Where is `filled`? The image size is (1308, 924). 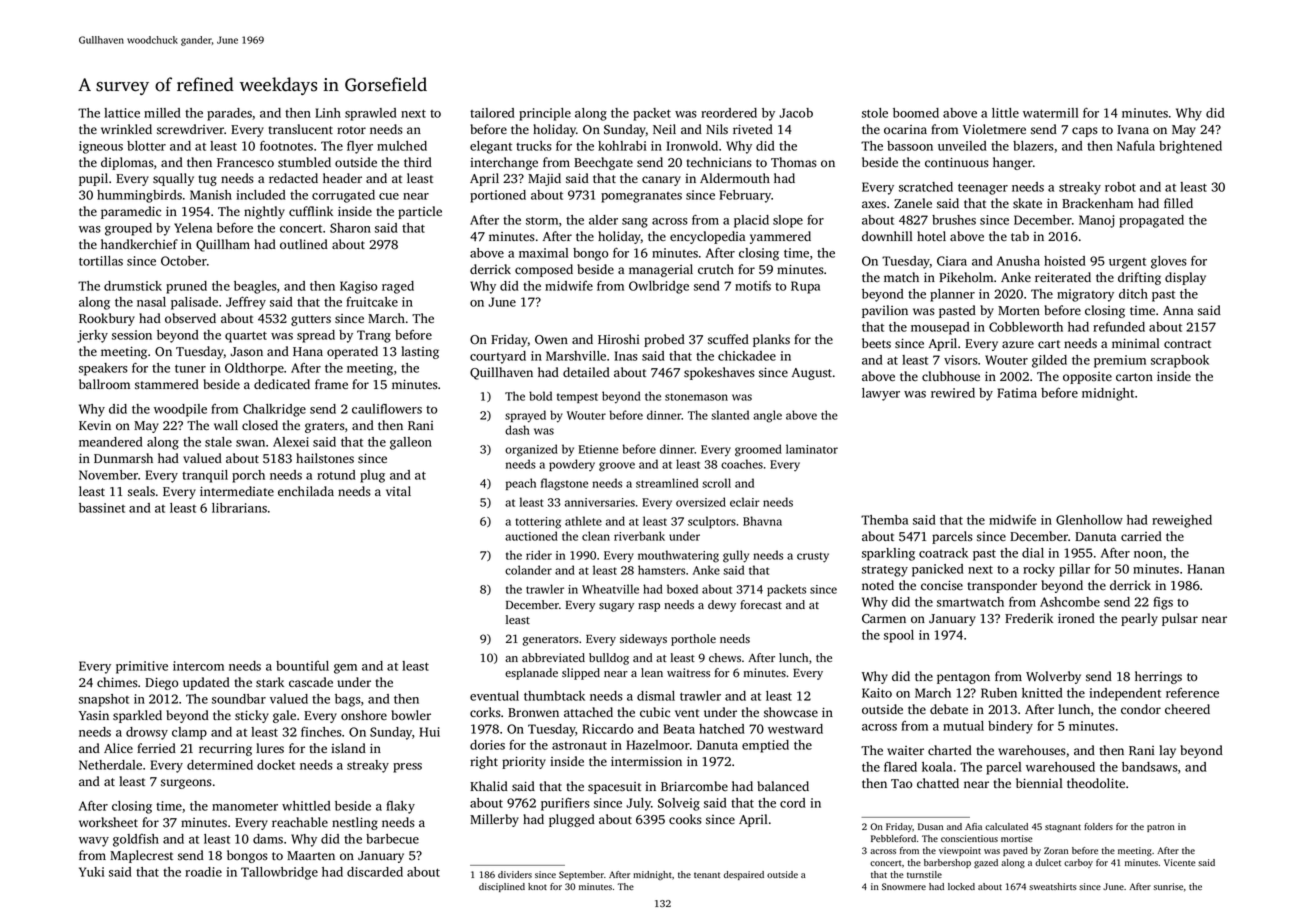
filled is located at coordinates (1178, 203).
